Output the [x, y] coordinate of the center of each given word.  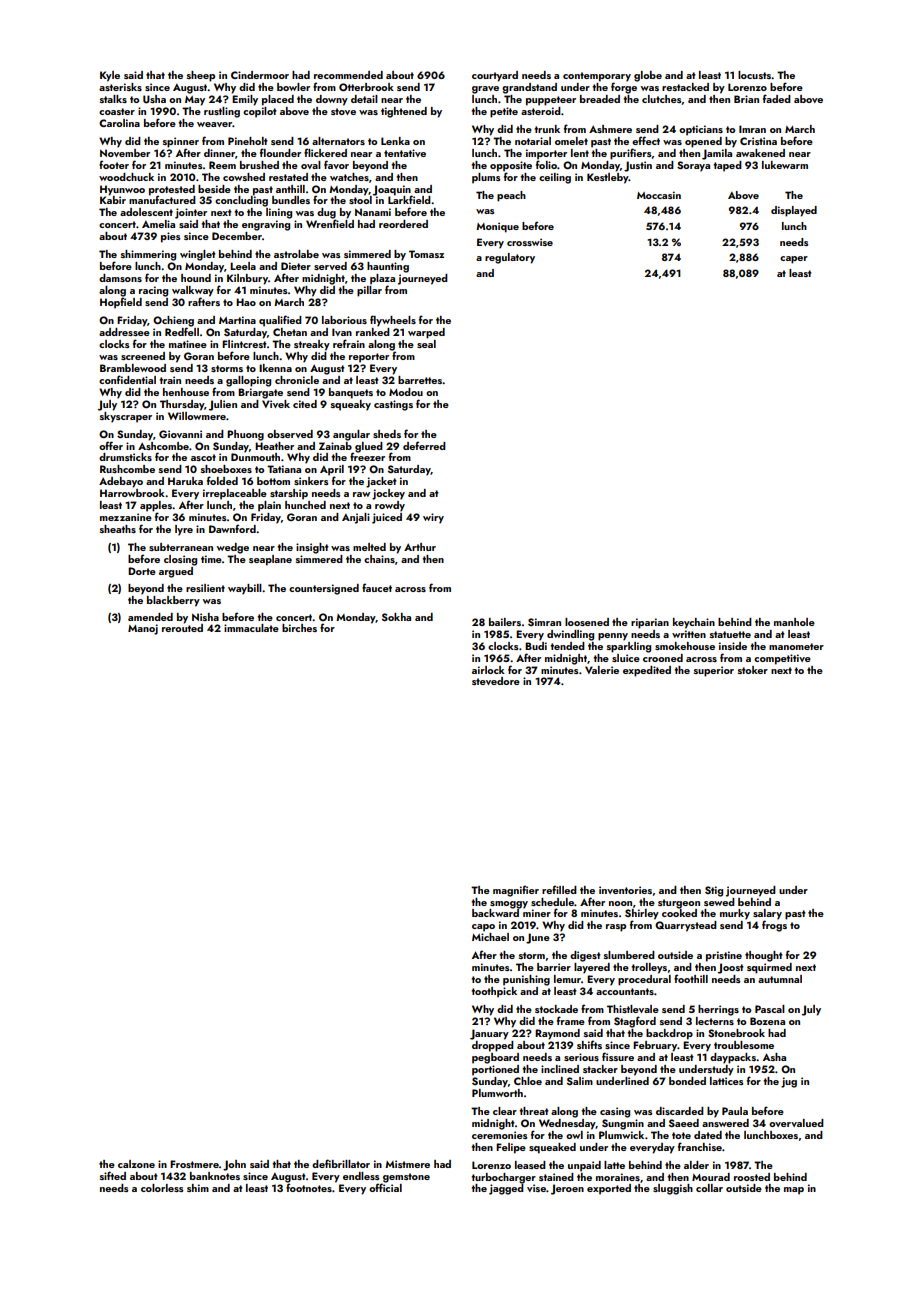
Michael [490, 937]
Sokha [396, 617]
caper [794, 260]
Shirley [642, 914]
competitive [782, 659]
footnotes [309, 1187]
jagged [506, 1189]
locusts [754, 75]
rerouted [182, 628]
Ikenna [275, 368]
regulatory [510, 258]
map [794, 1191]
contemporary [597, 77]
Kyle [110, 76]
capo [483, 928]
